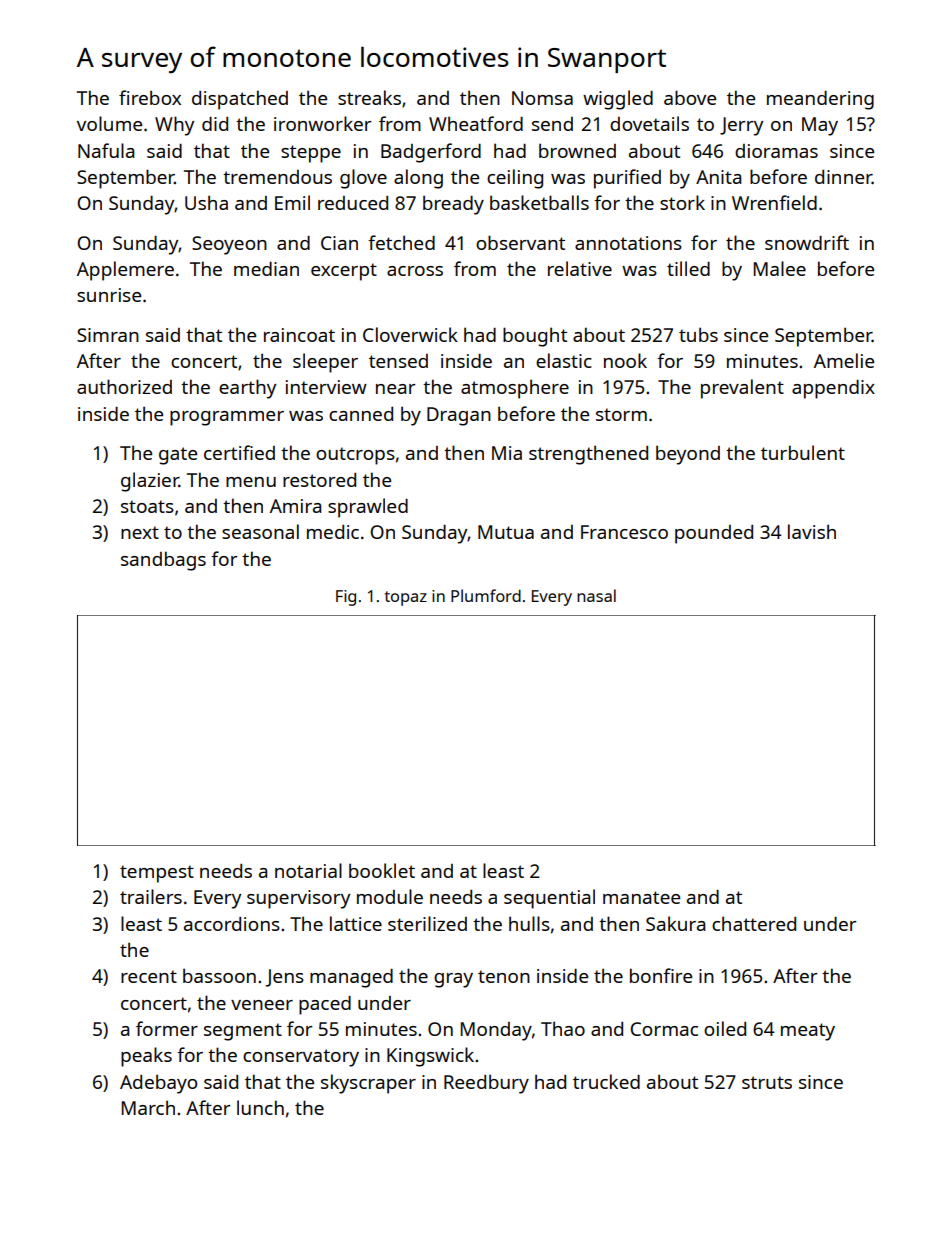  I want to click on chattered, so click(754, 923).
